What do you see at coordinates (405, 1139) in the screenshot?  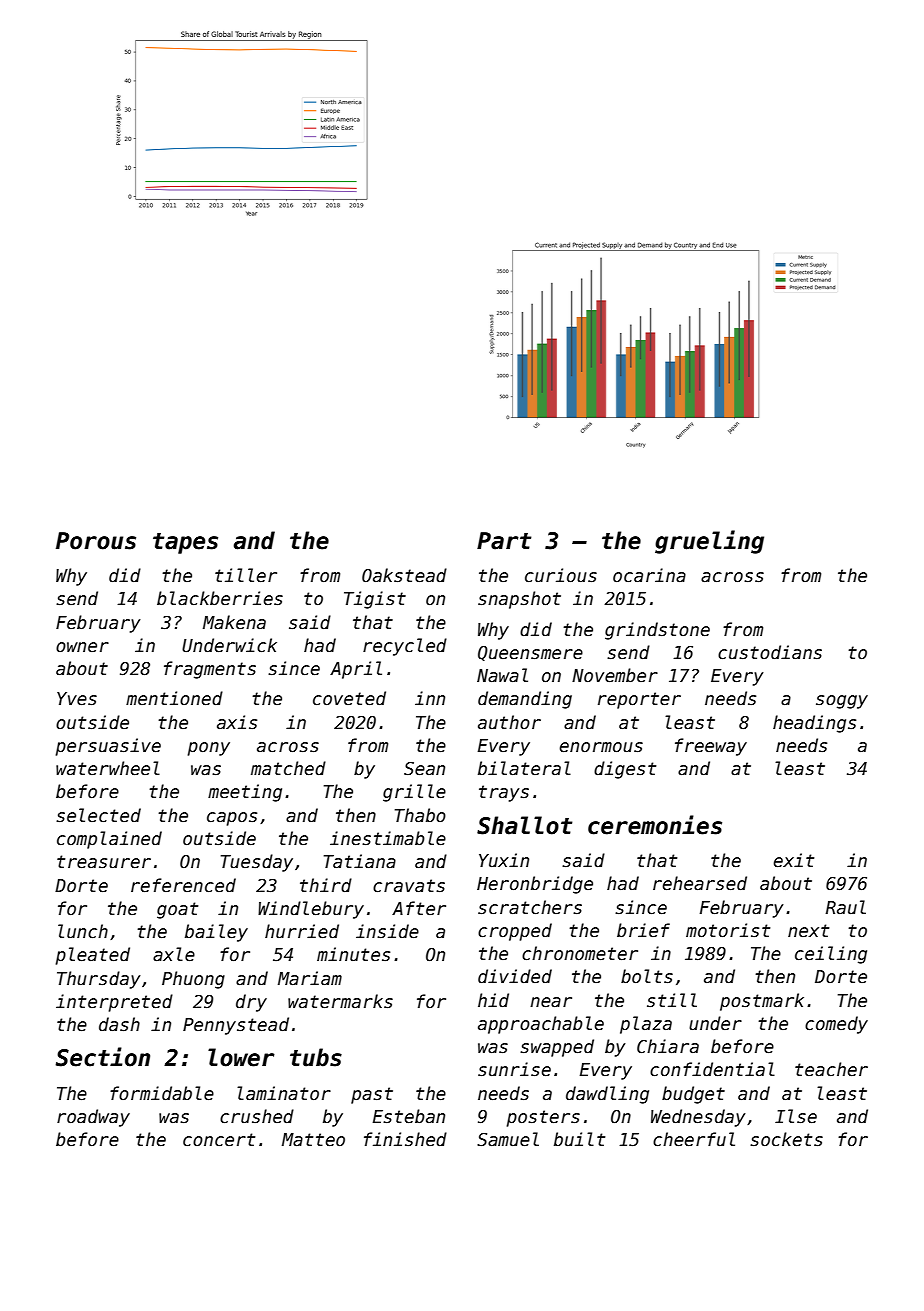 I see `finished` at bounding box center [405, 1139].
